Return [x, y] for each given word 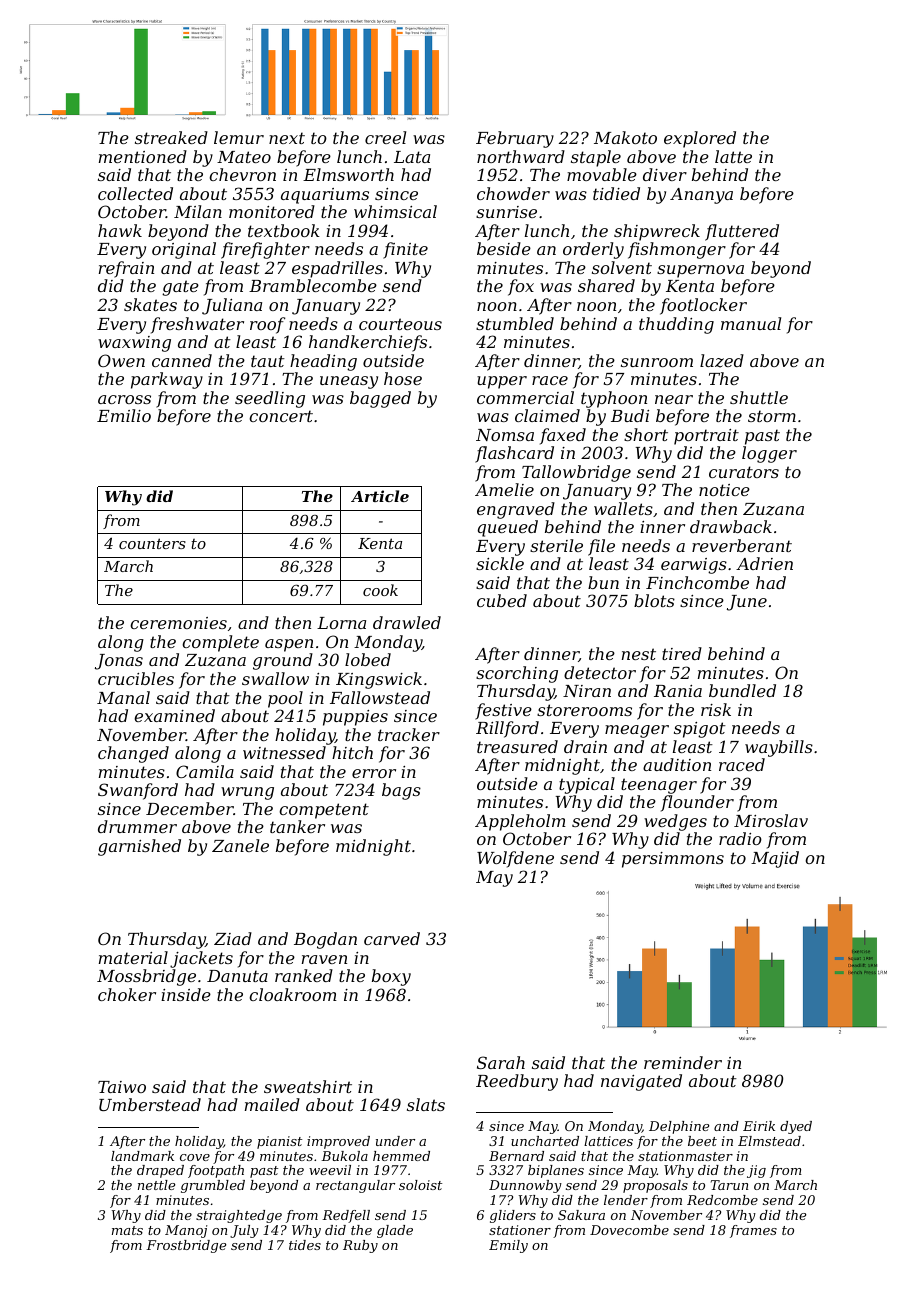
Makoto [625, 137]
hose [403, 378]
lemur [239, 137]
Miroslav [771, 820]
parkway [167, 380]
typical [587, 785]
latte [733, 156]
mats [127, 1230]
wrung [247, 793]
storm [772, 416]
